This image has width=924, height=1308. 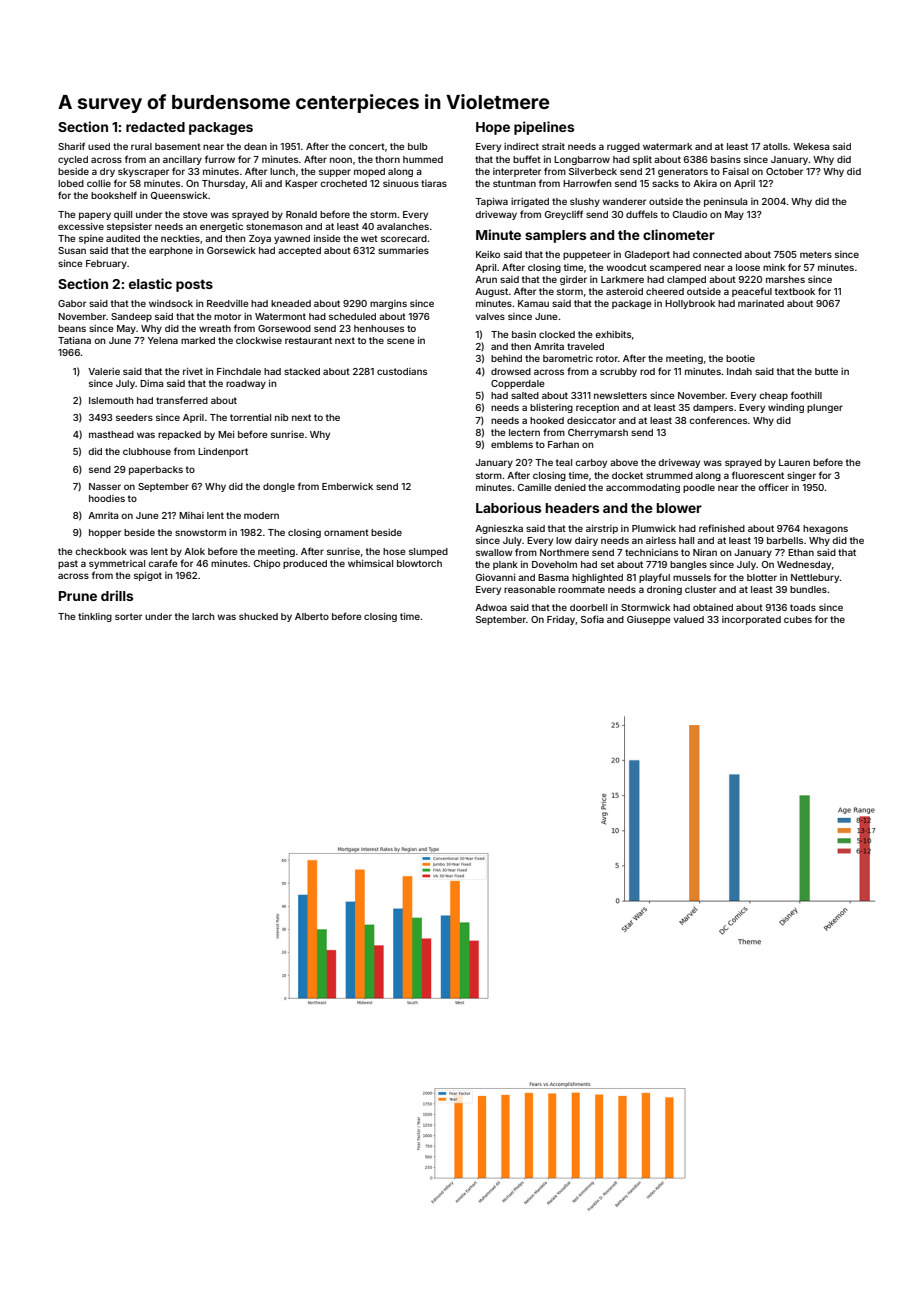 I want to click on tinkling, so click(x=95, y=617).
